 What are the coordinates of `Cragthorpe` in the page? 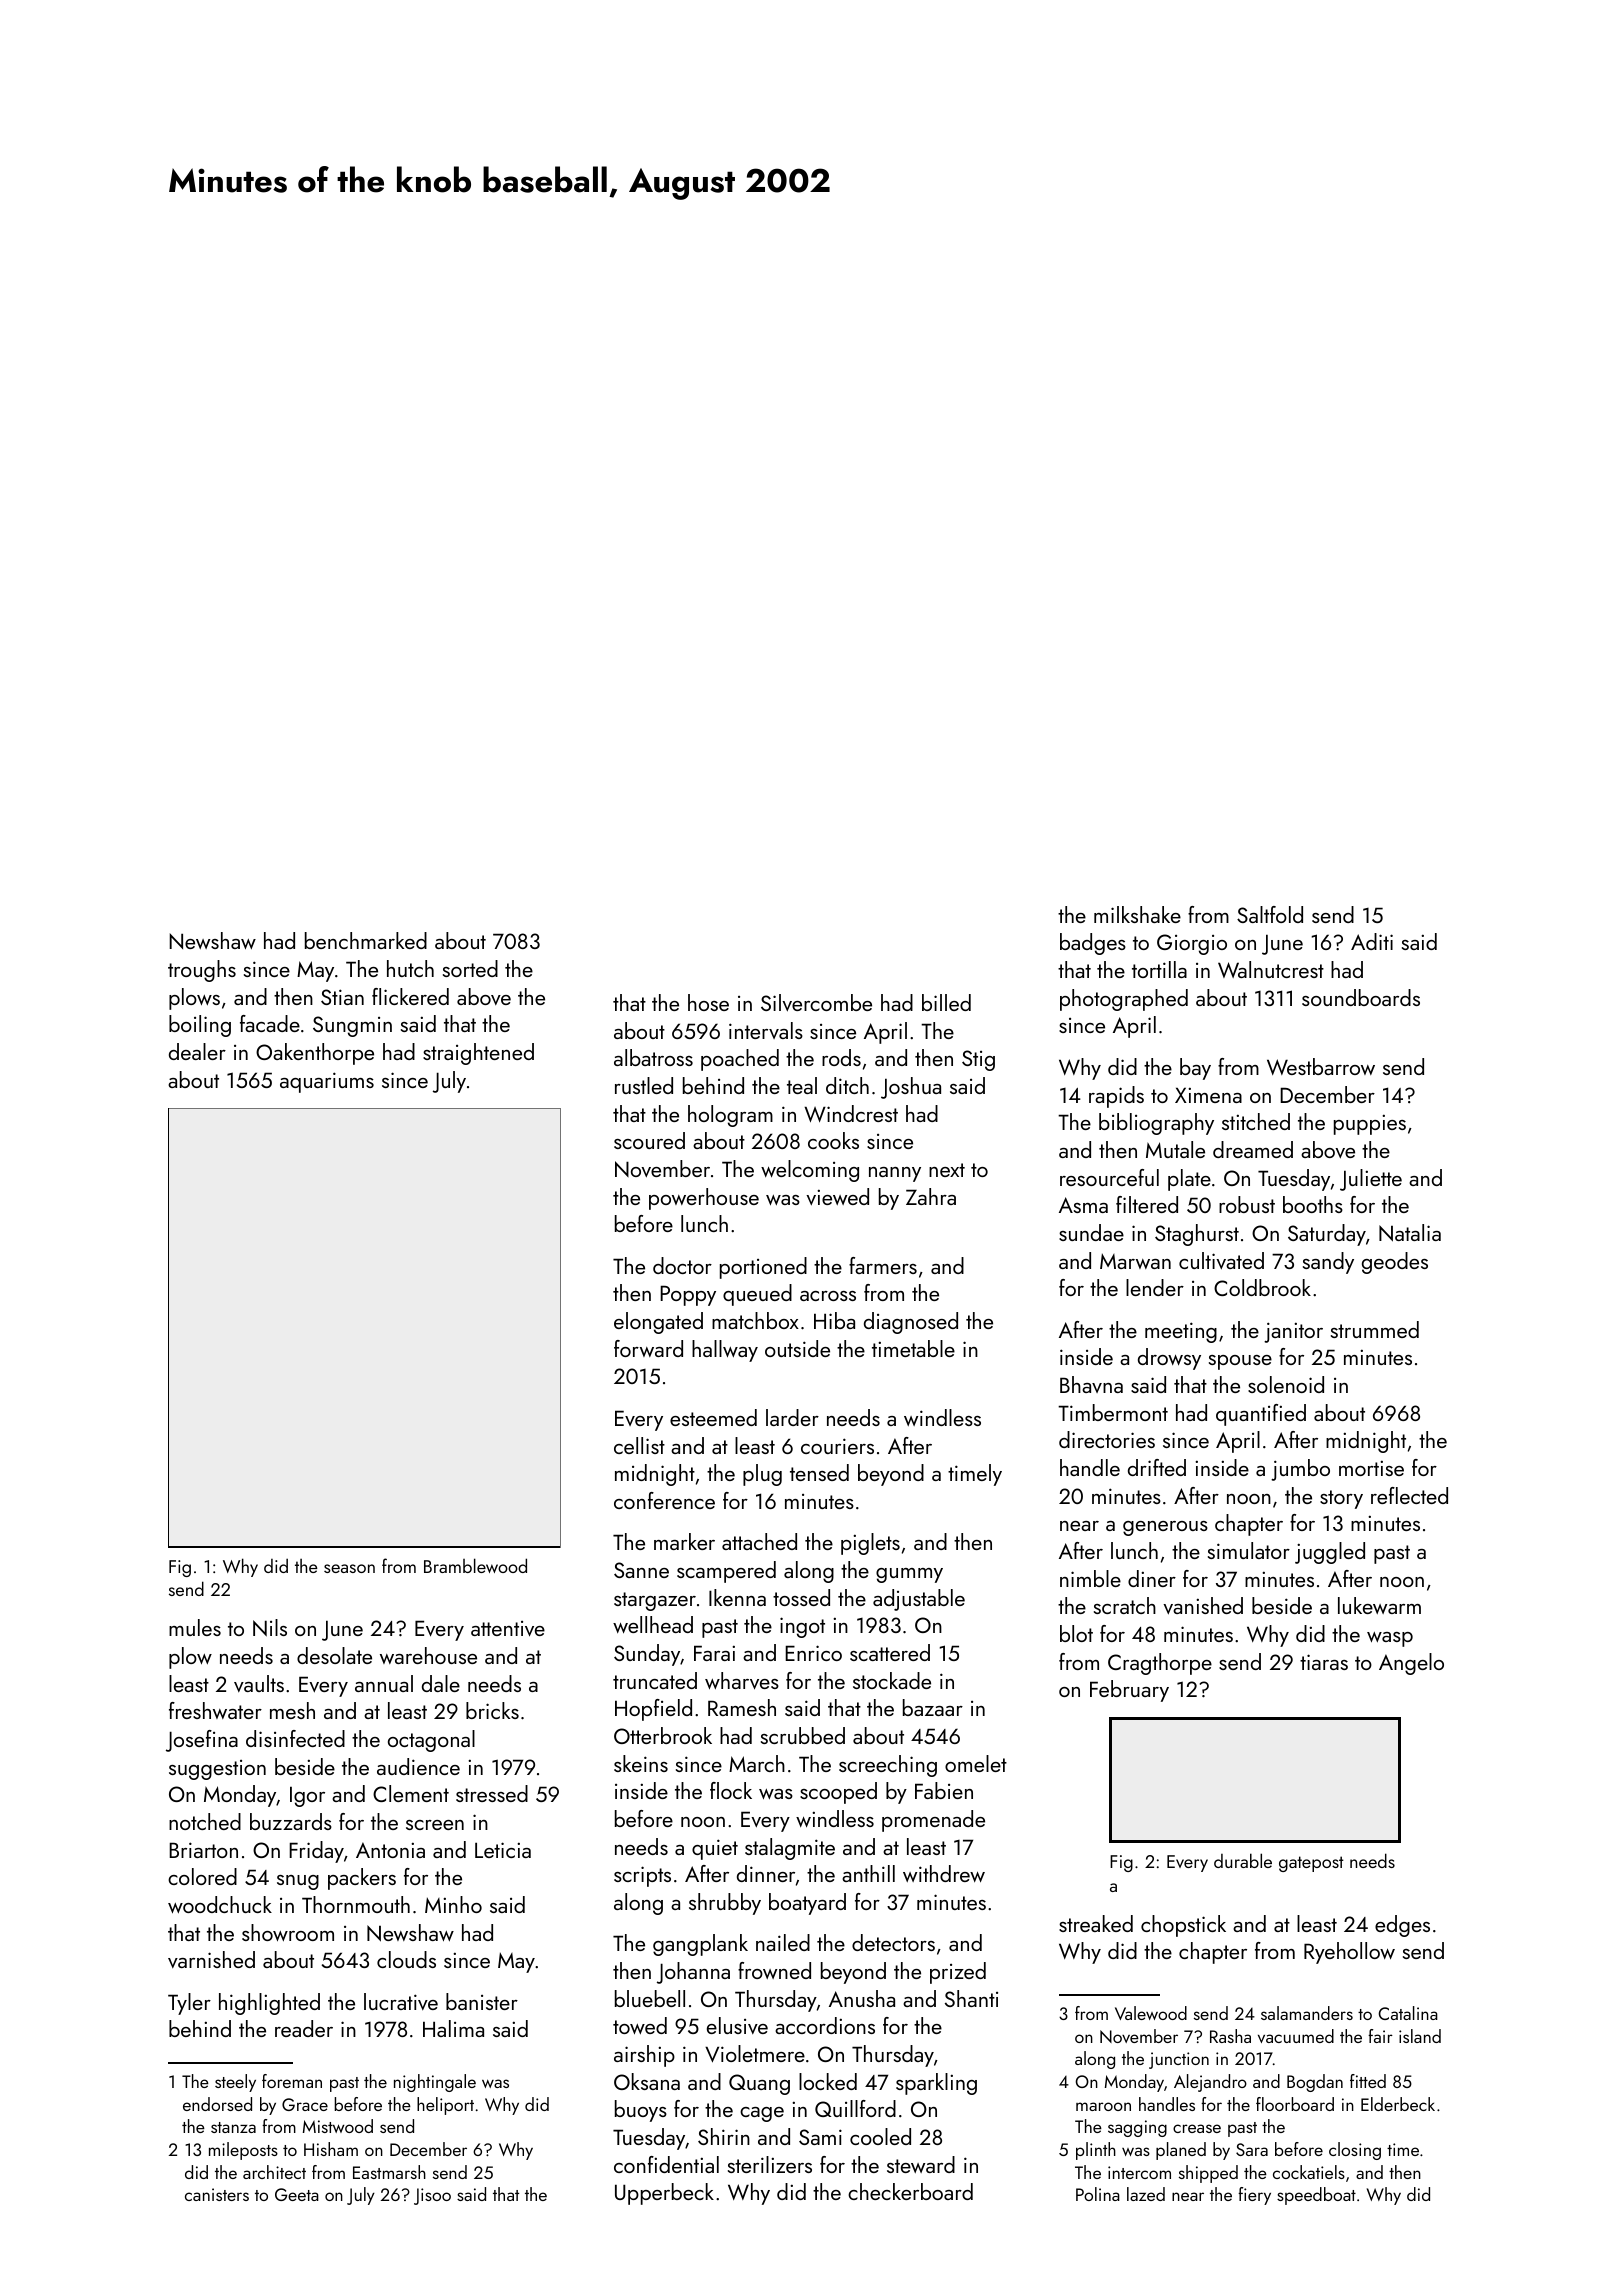 It's located at (1160, 1664).
